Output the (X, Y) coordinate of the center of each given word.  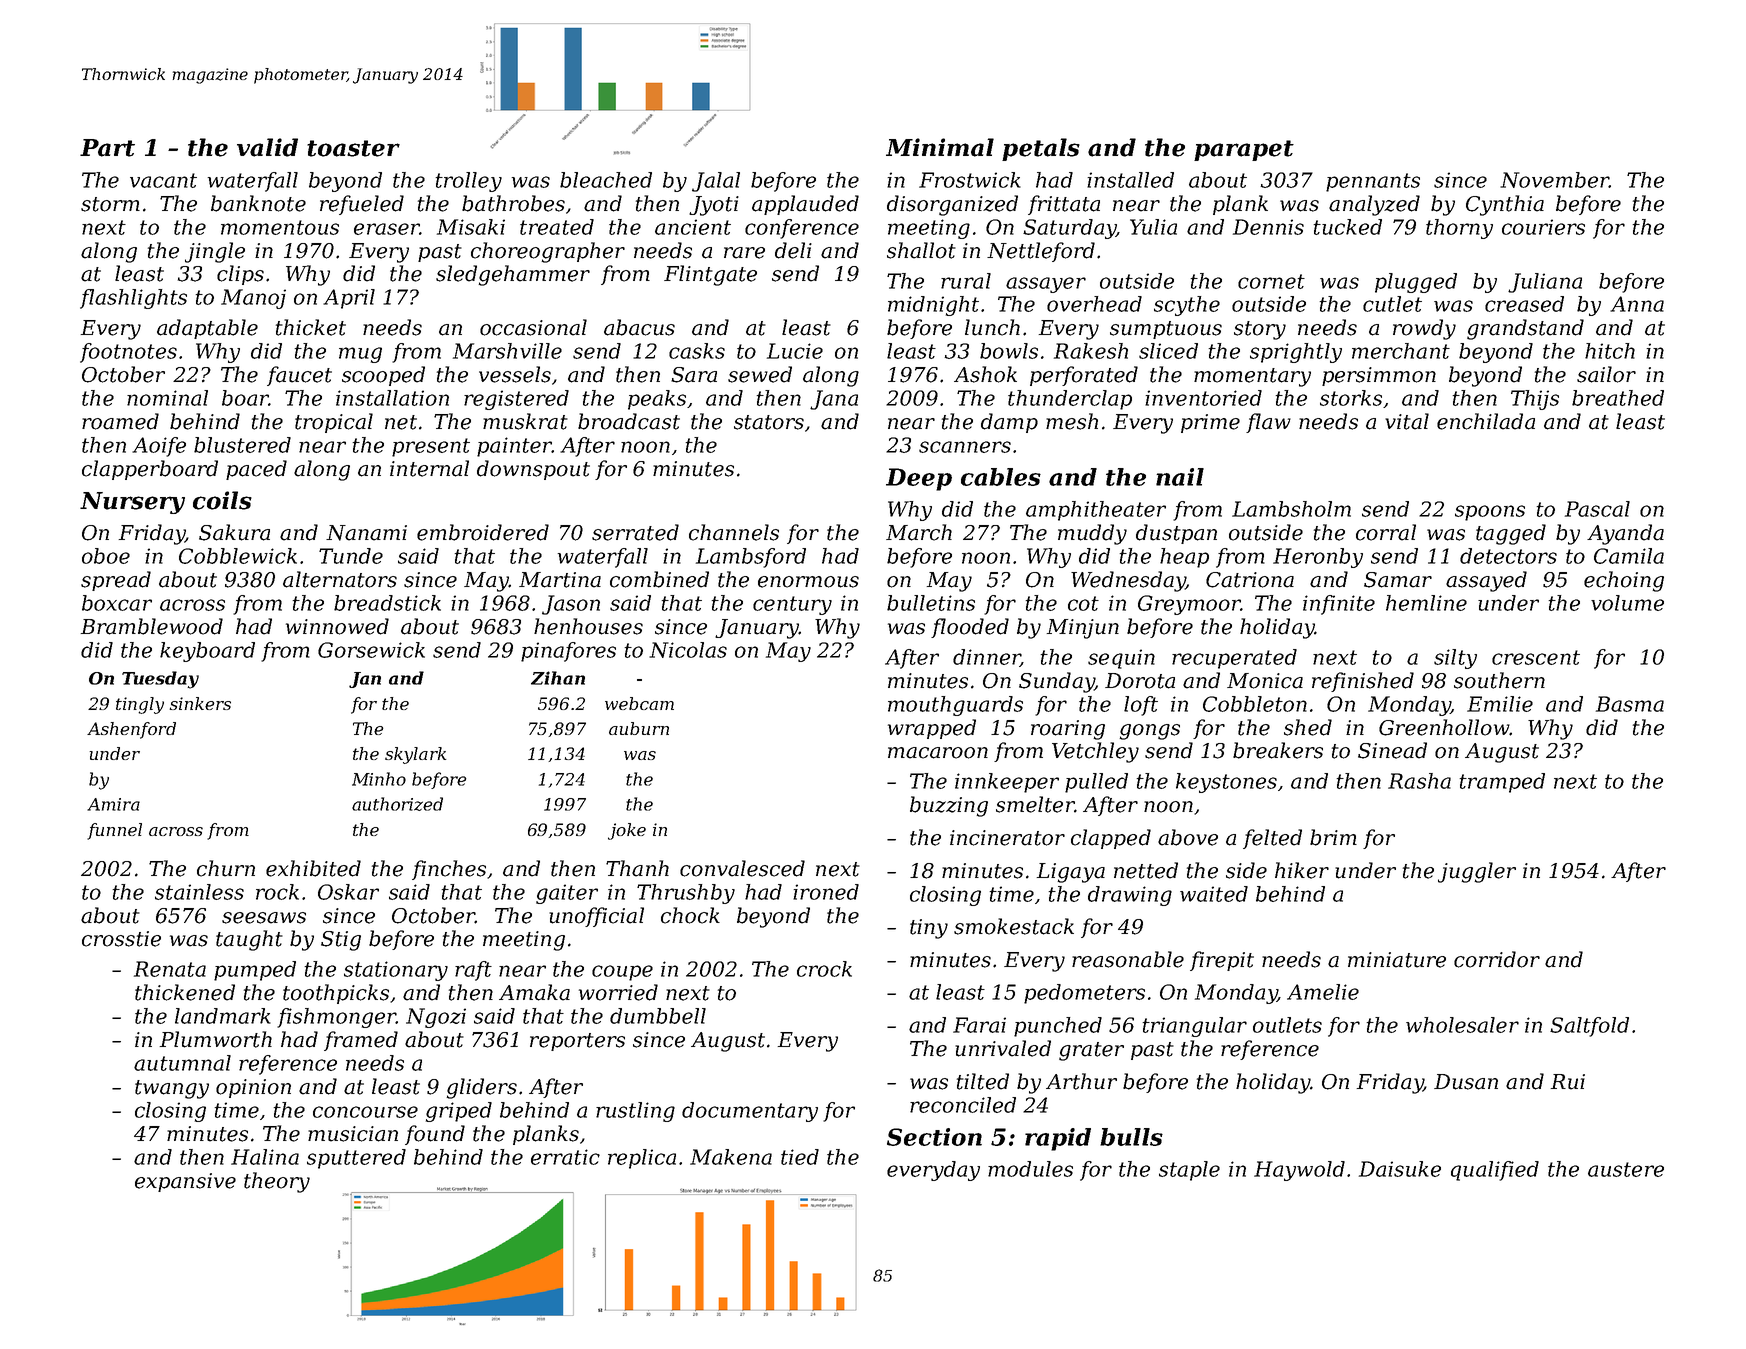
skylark (415, 755)
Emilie (1500, 704)
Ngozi (436, 1018)
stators (769, 422)
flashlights (133, 299)
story (1260, 330)
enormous (808, 582)
